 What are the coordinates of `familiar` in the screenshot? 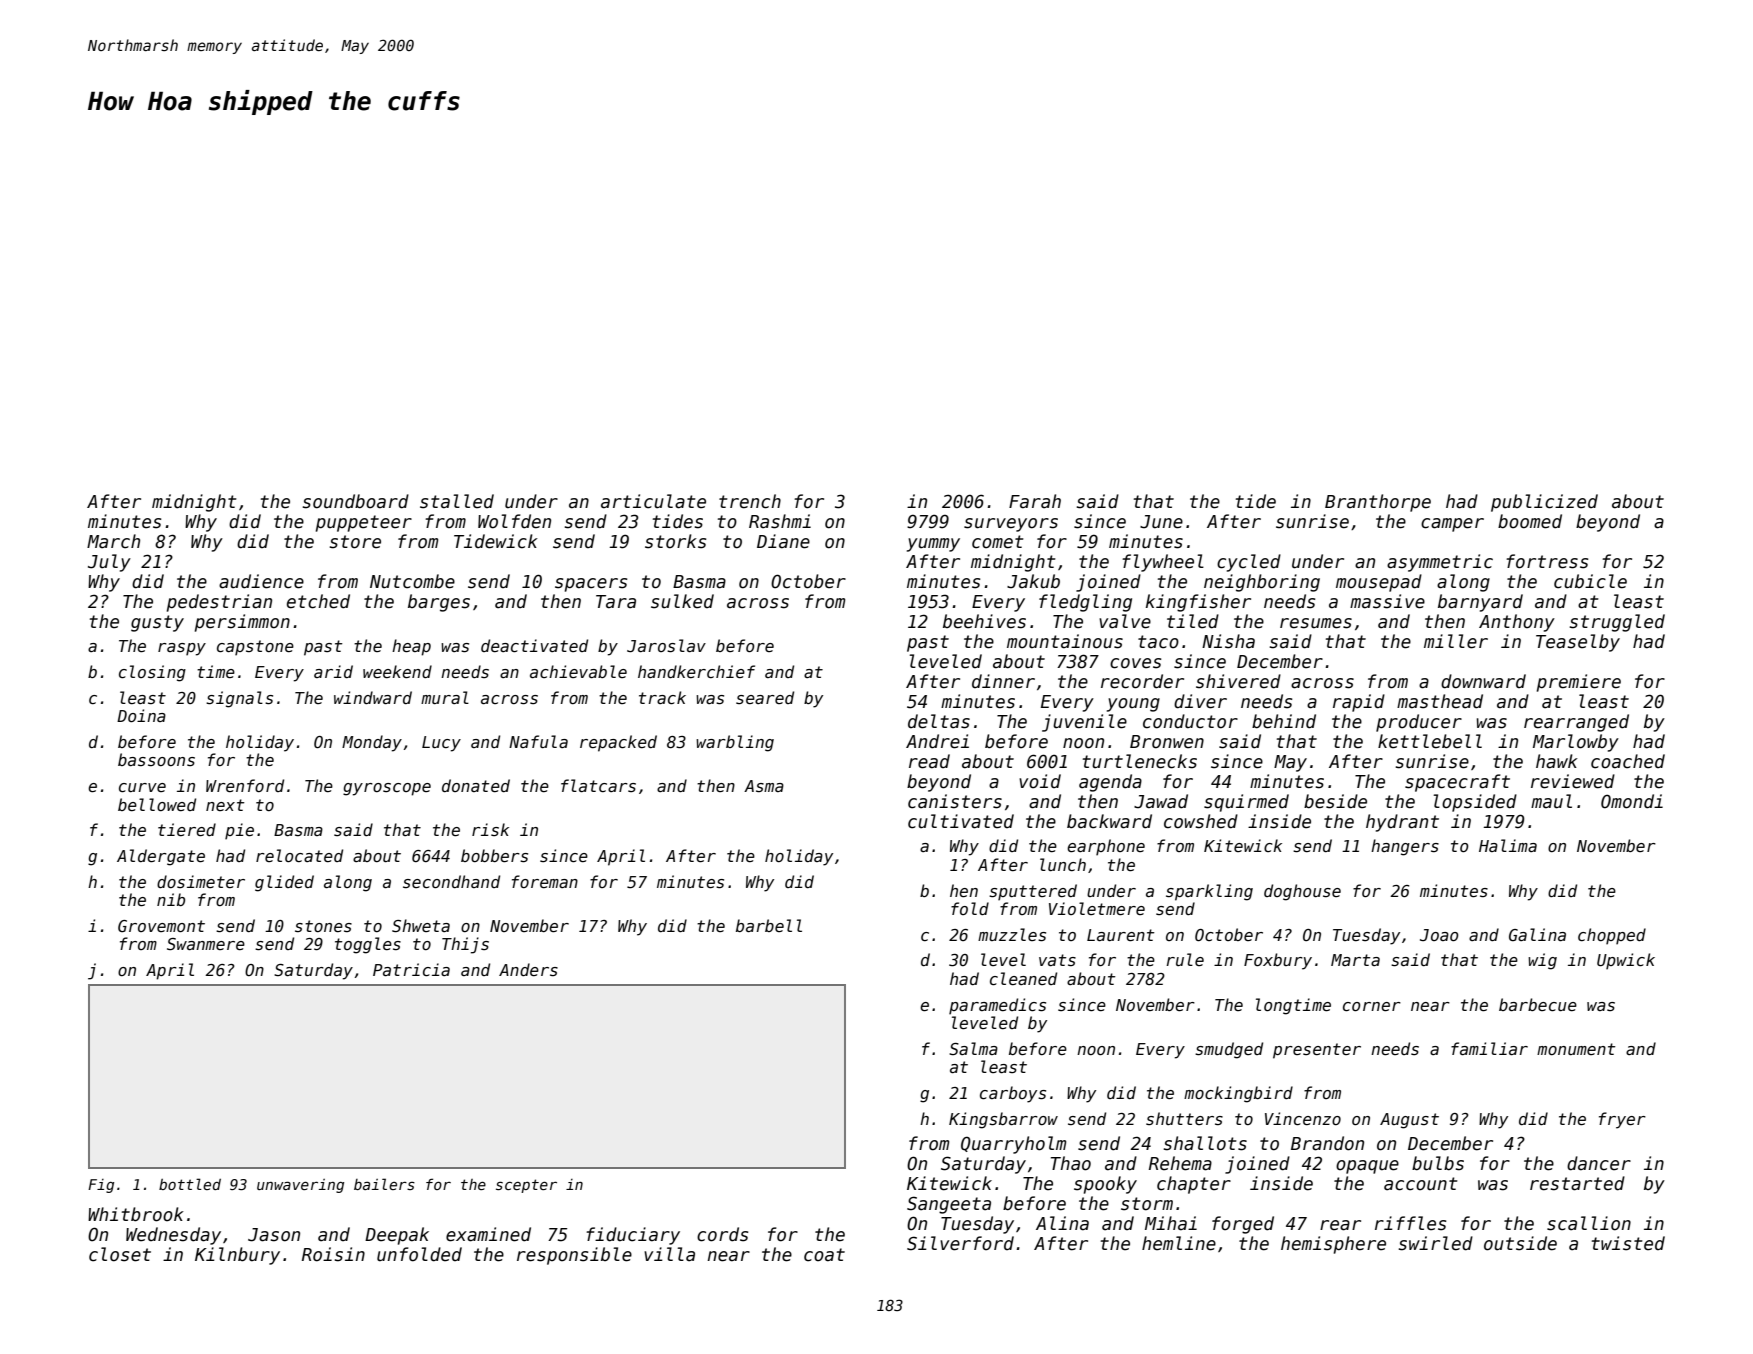 It's located at (1489, 1048).
